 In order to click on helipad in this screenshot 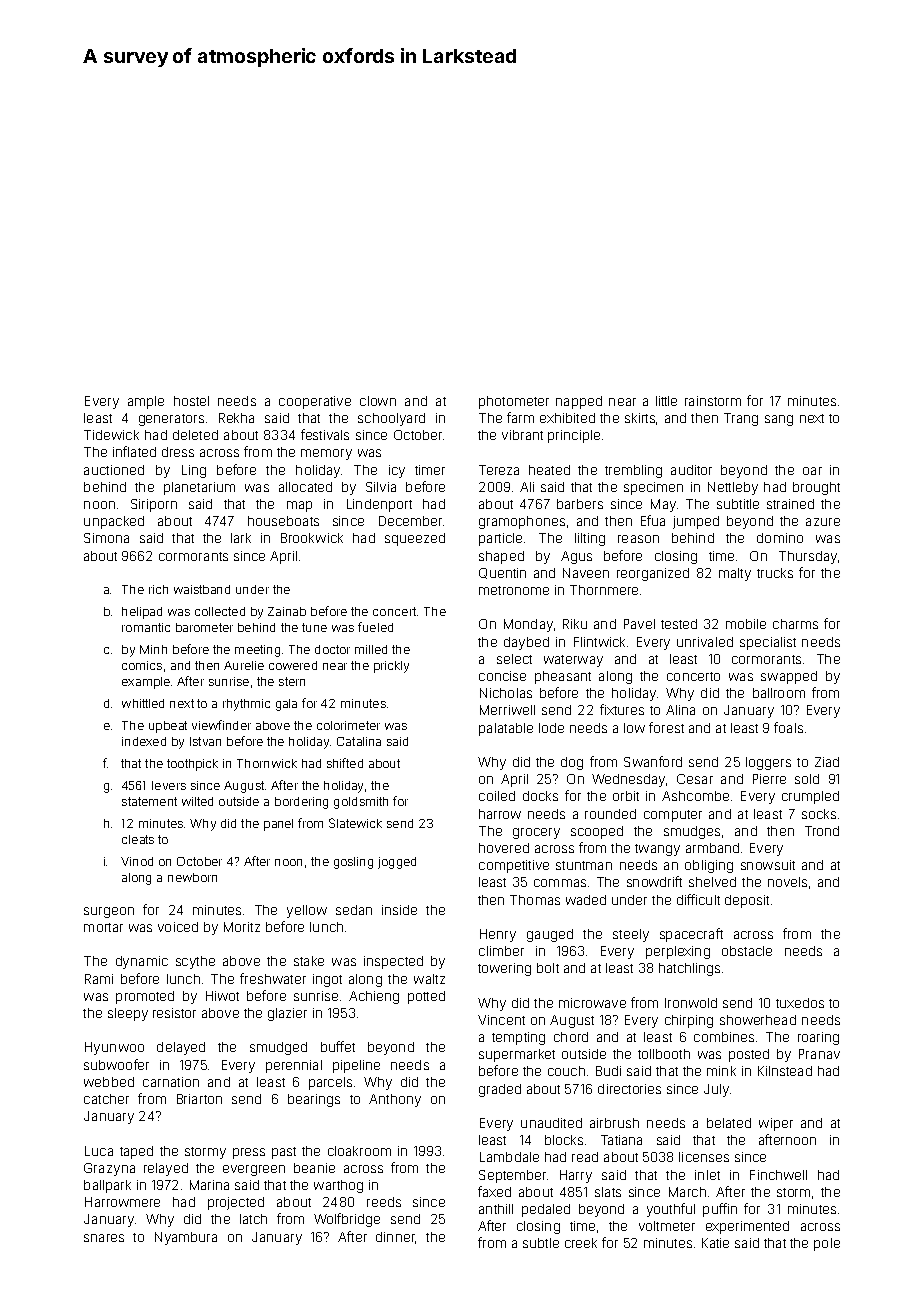, I will do `click(142, 613)`.
